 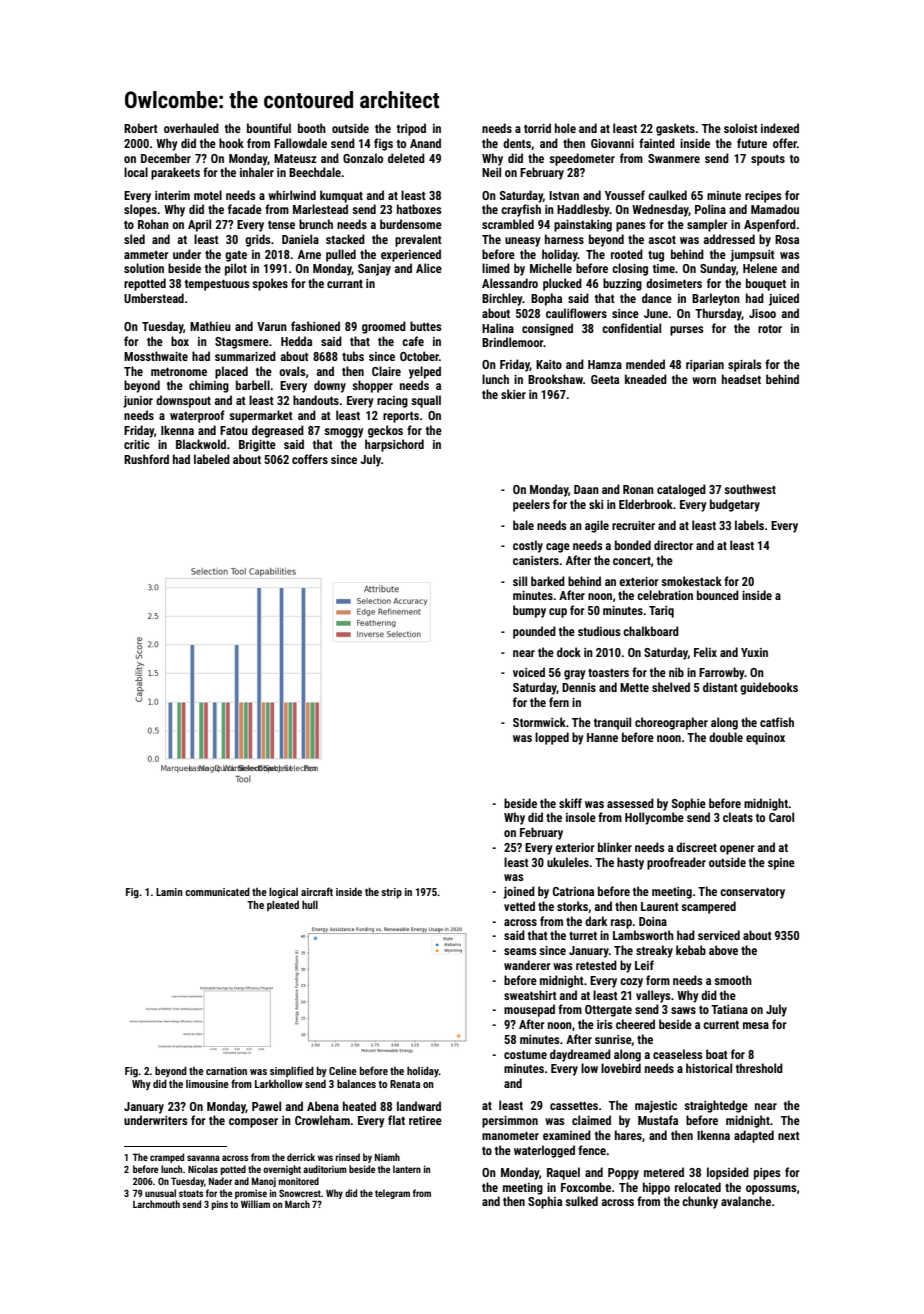 What do you see at coordinates (539, 722) in the screenshot?
I see `Stormwick` at bounding box center [539, 722].
